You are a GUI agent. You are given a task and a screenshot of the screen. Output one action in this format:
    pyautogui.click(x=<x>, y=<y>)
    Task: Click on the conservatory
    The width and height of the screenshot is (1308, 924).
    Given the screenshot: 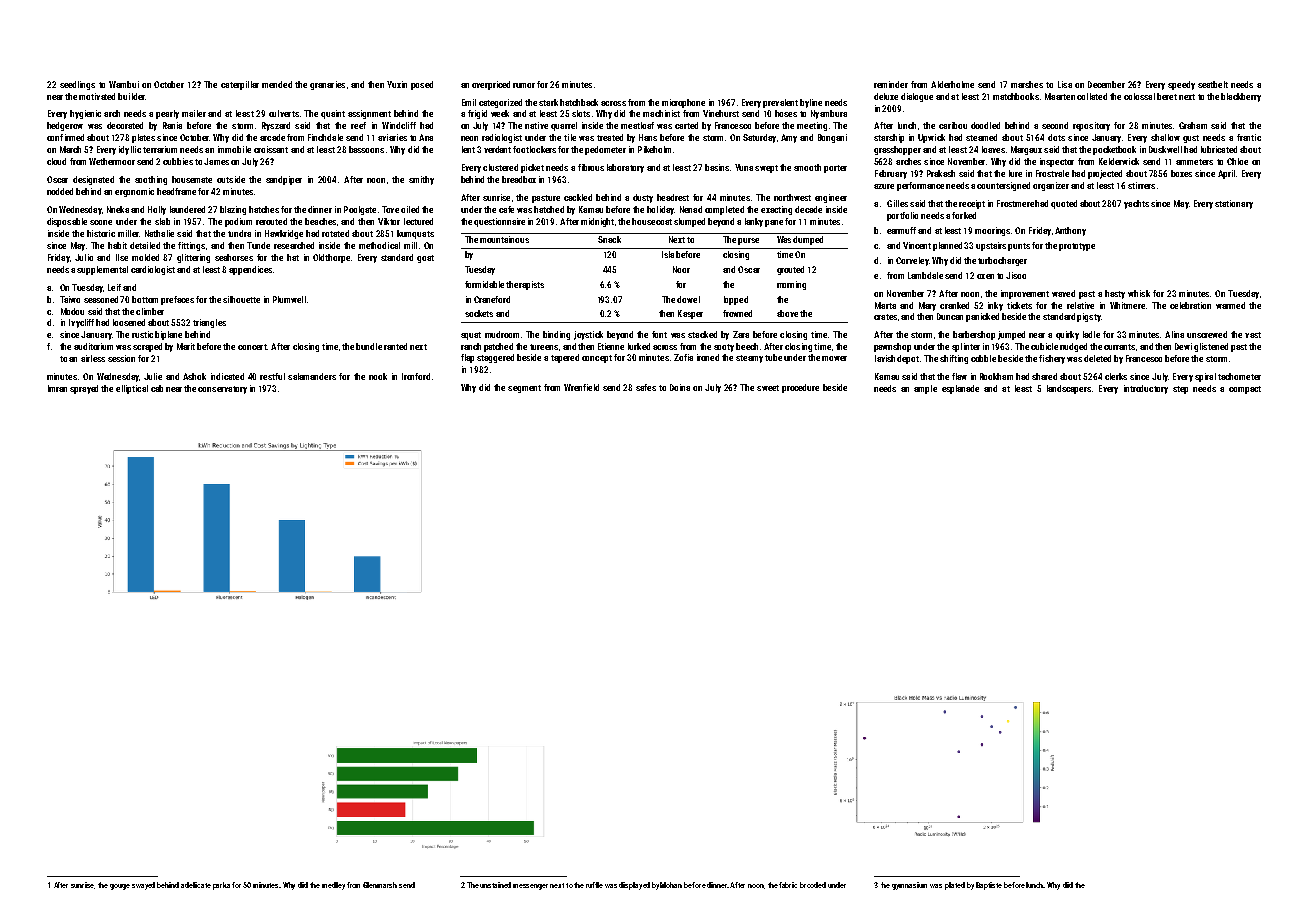 What is the action you would take?
    pyautogui.click(x=222, y=390)
